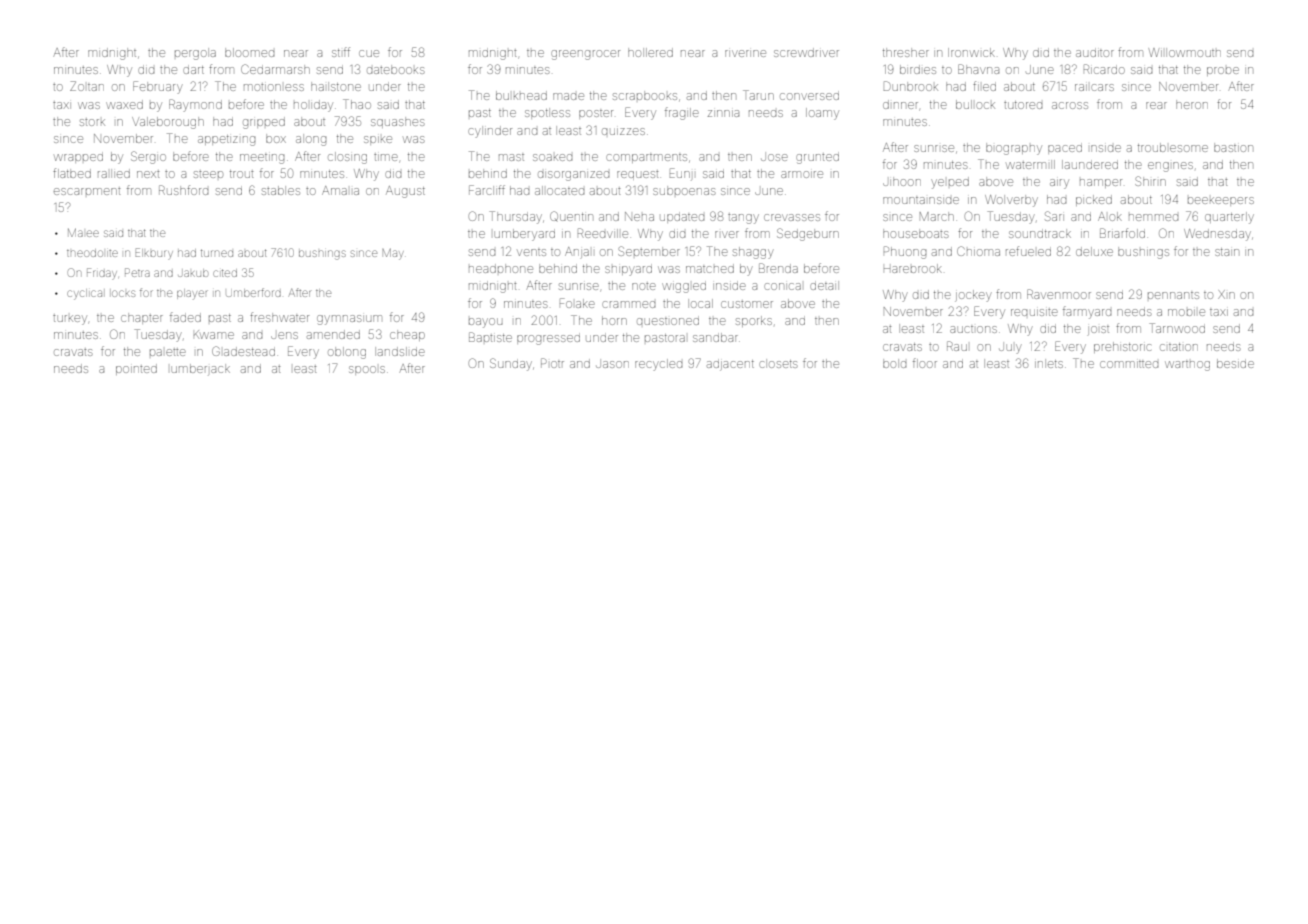 The width and height of the page is (1308, 924). Describe the element at coordinates (1059, 294) in the page. I see `Ravenmoor` at that location.
